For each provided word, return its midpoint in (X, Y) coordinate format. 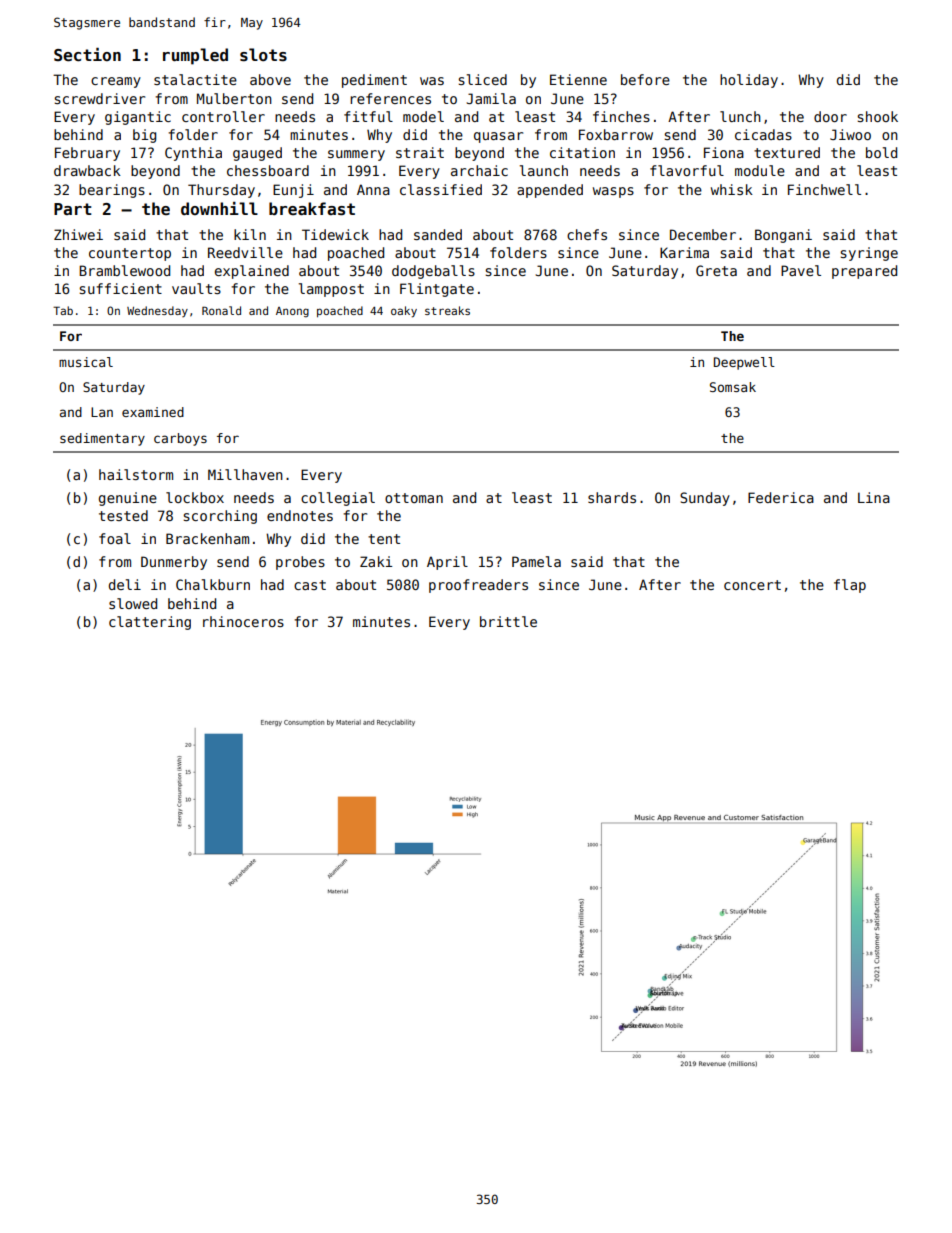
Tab (63, 310)
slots (263, 54)
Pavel (801, 270)
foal (115, 538)
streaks (447, 310)
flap (850, 586)
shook (878, 116)
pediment (374, 81)
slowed (133, 603)
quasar (498, 137)
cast (310, 585)
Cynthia (193, 154)
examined (153, 412)
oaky (404, 312)
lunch (740, 116)
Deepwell (744, 363)
